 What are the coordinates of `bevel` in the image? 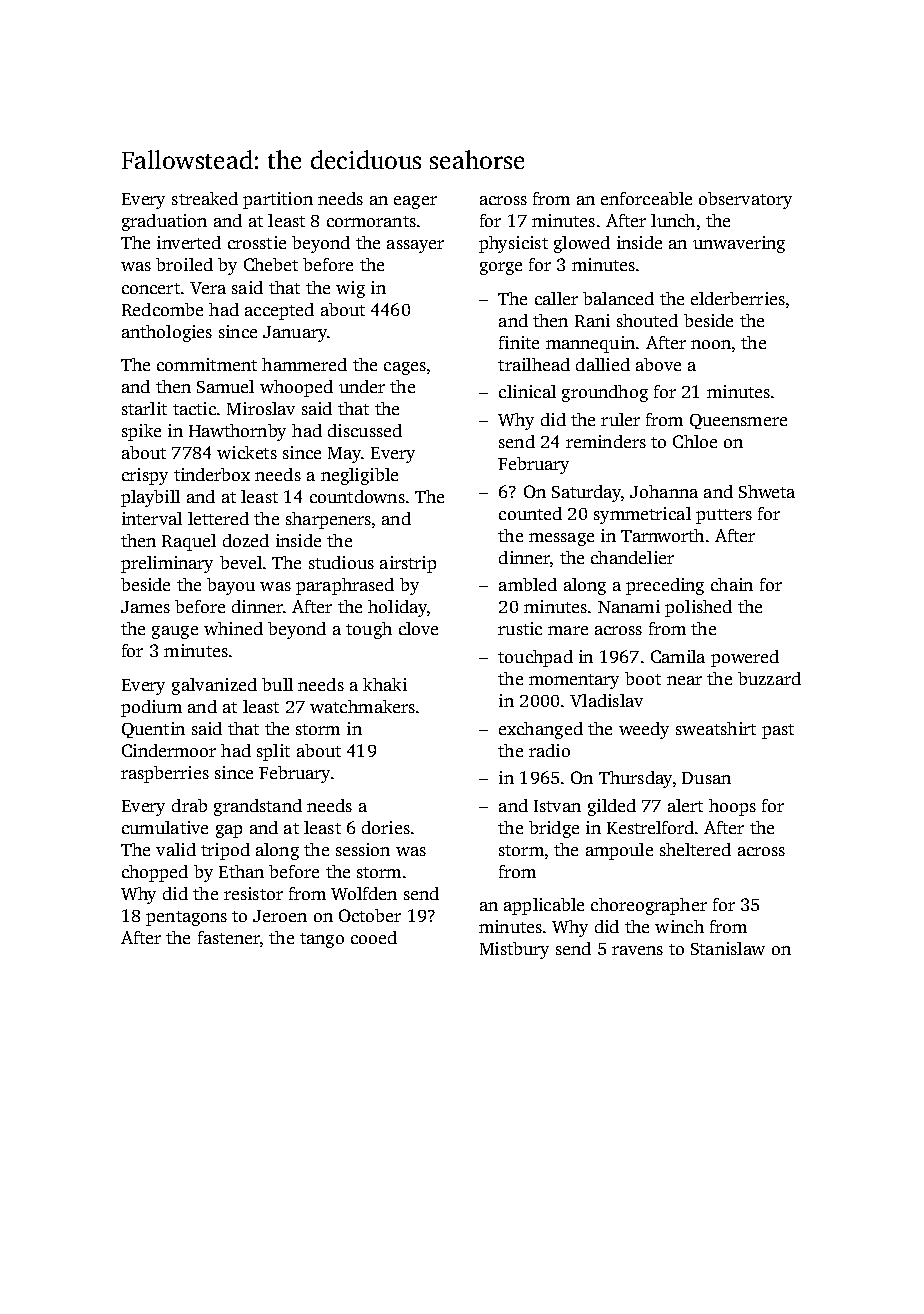 It's located at (241, 562).
